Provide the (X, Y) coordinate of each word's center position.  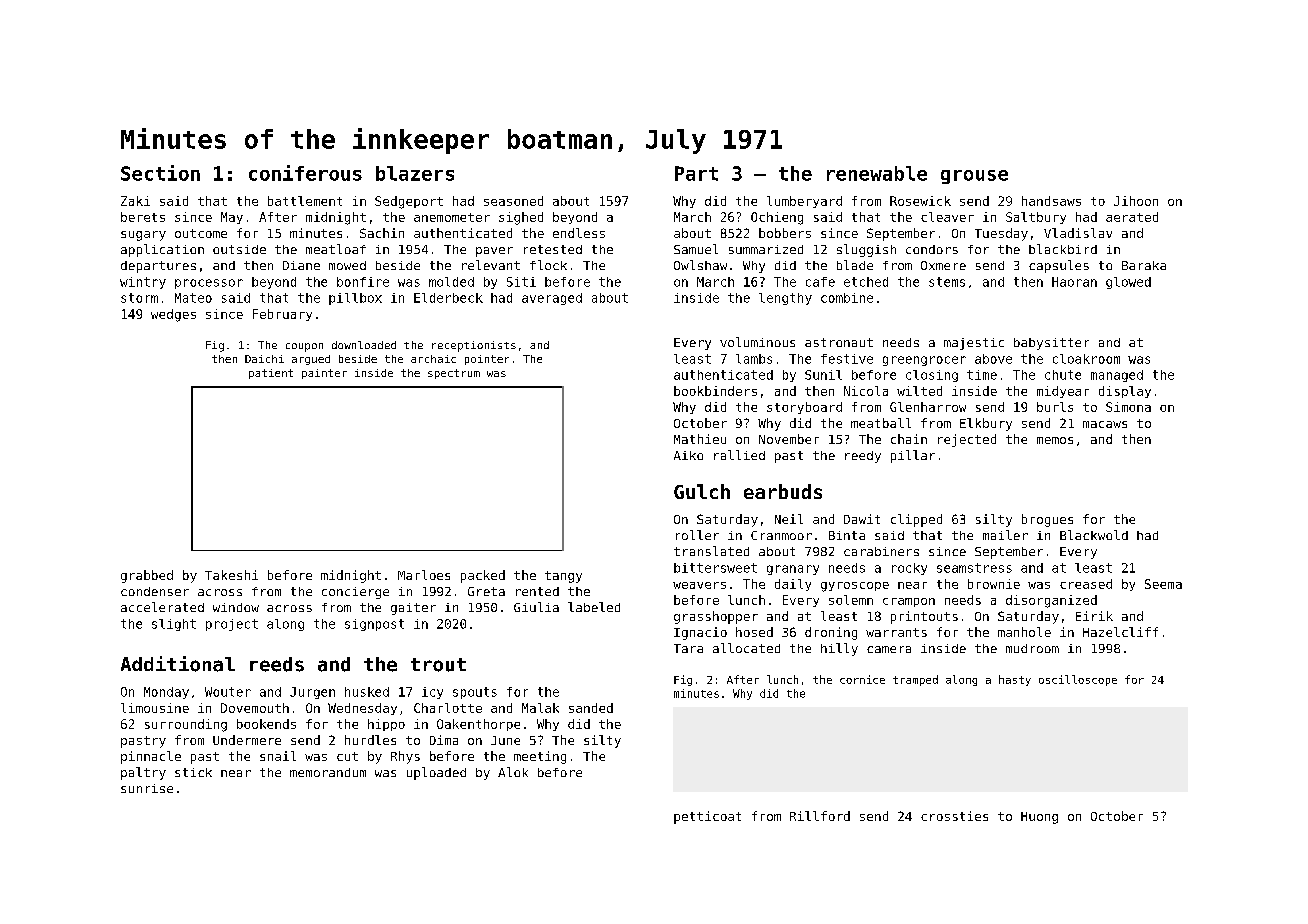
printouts (924, 617)
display (1125, 392)
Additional (178, 664)
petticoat (707, 817)
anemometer (452, 217)
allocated (746, 648)
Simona (1128, 407)
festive (847, 359)
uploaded (436, 773)
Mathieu (700, 439)
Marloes (424, 575)
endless (579, 233)
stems (947, 282)
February (282, 315)
